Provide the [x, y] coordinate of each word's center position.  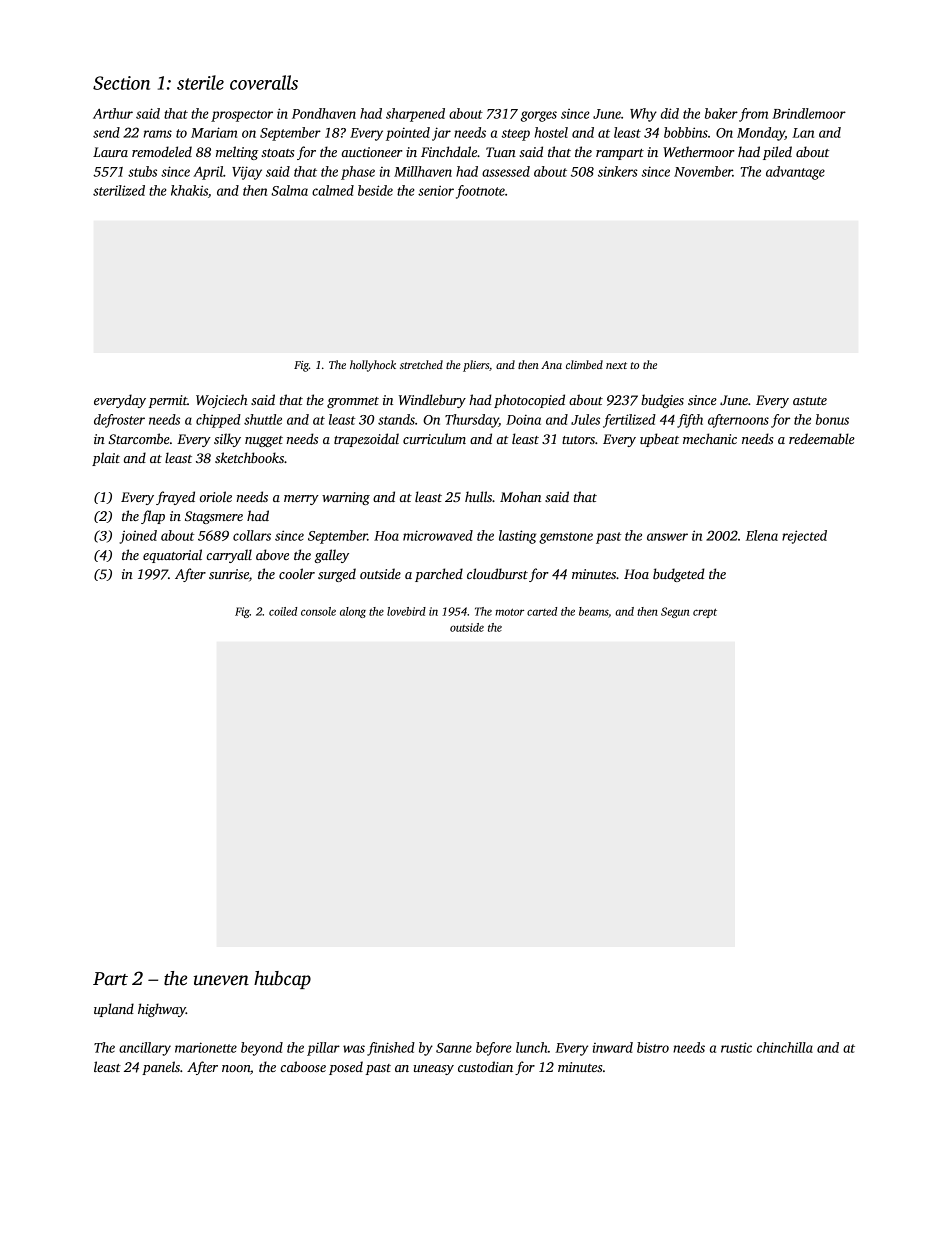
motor [509, 612]
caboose [303, 1066]
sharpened [415, 115]
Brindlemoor [809, 113]
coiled [283, 611]
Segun [675, 612]
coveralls [264, 82]
